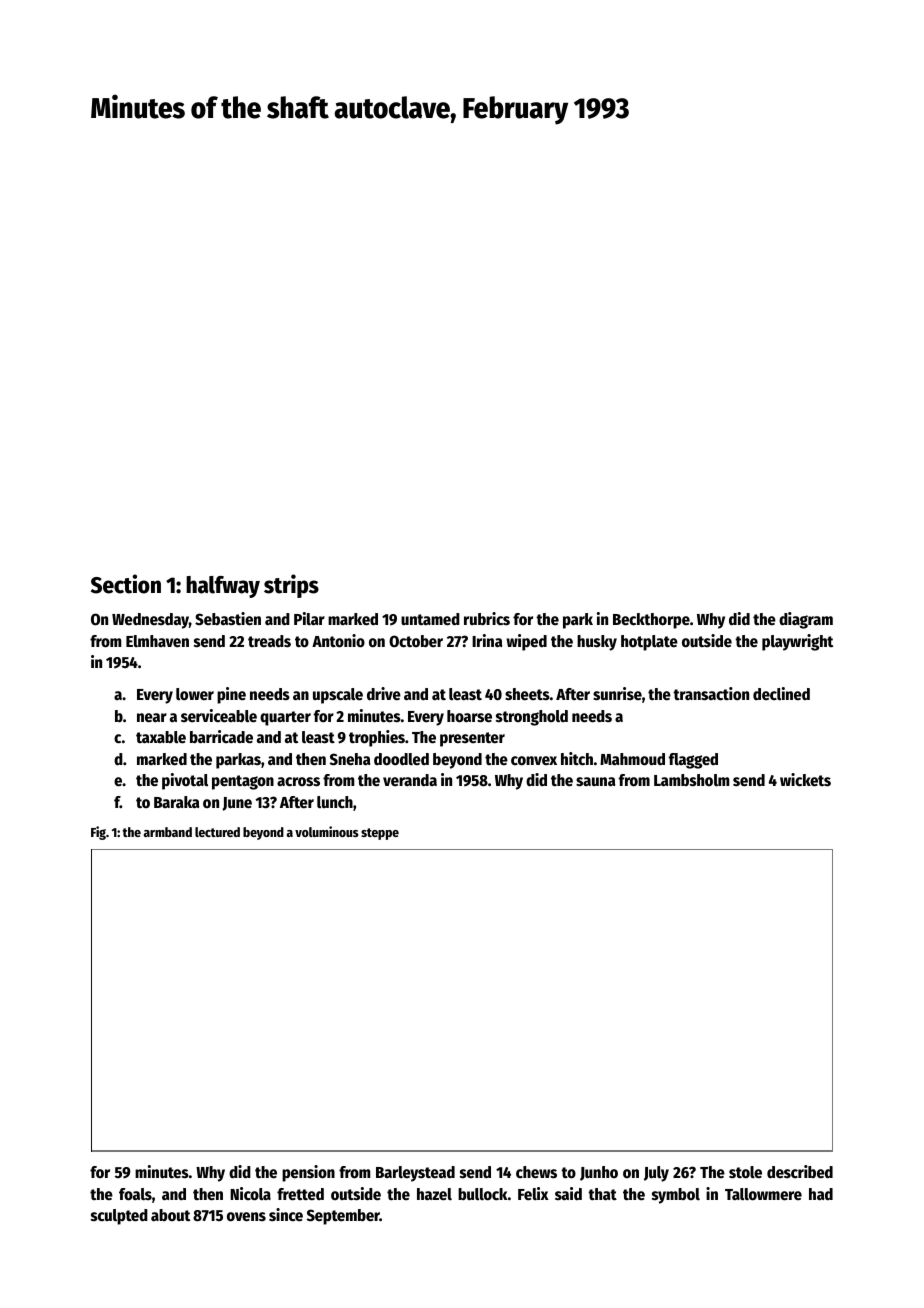 Image resolution: width=924 pixels, height=1308 pixels. What do you see at coordinates (168, 832) in the page?
I see `armband` at bounding box center [168, 832].
